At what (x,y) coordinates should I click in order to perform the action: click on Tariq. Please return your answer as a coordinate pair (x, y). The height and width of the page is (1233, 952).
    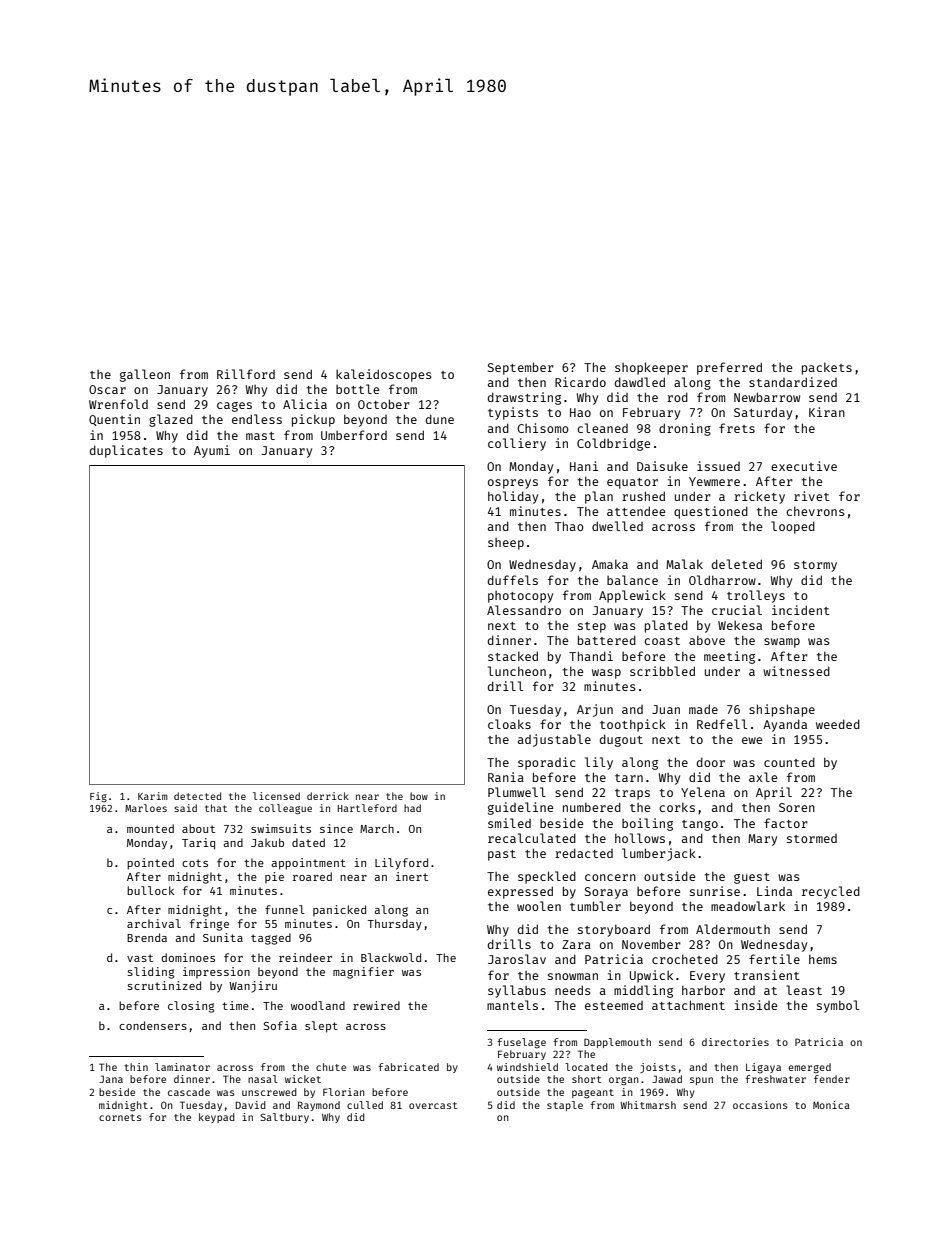
    Looking at the image, I should click on (198, 844).
